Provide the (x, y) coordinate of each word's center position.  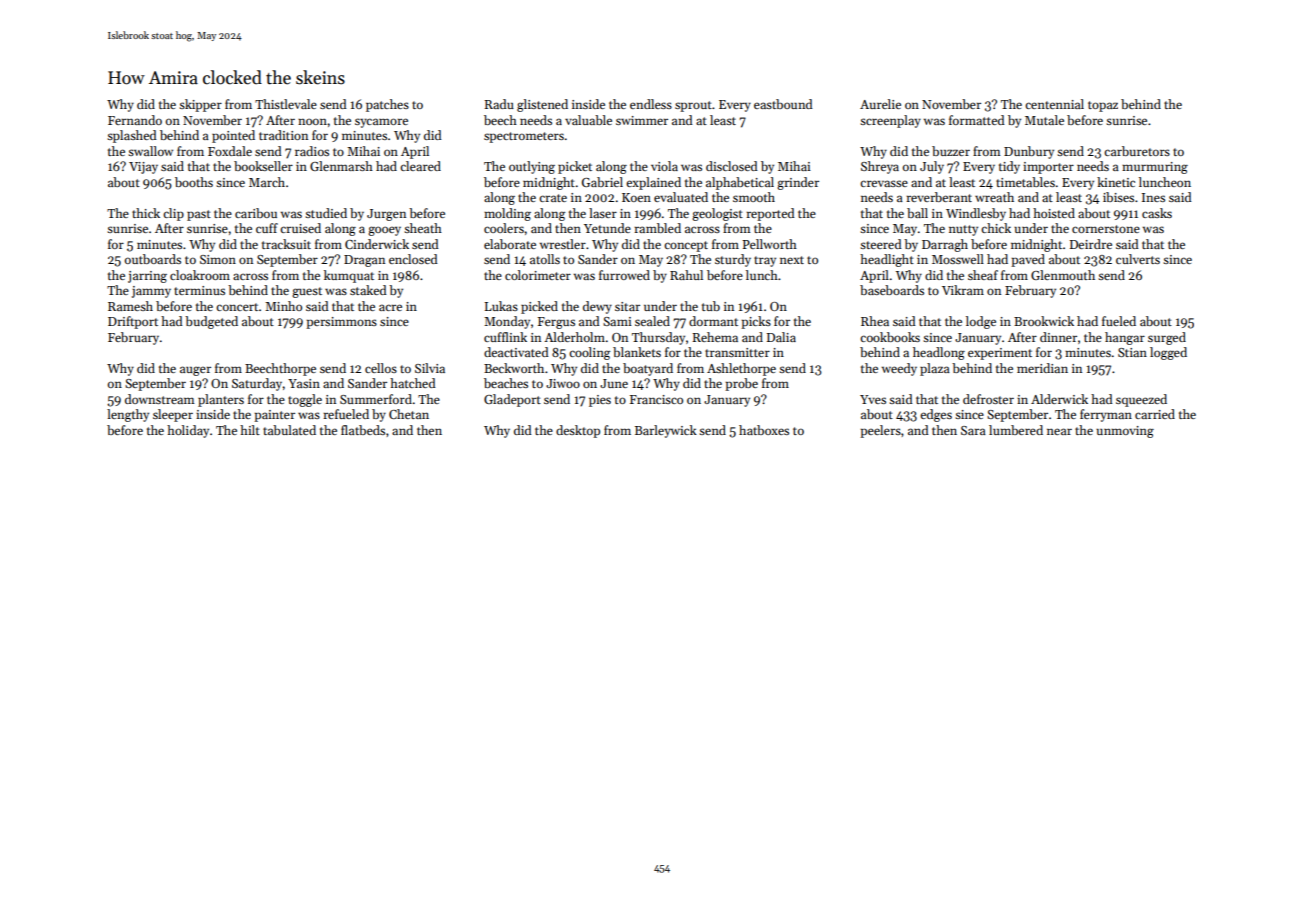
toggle (305, 400)
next (792, 260)
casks (1157, 213)
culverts (1138, 259)
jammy (151, 292)
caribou (256, 213)
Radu (499, 104)
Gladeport (512, 400)
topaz (1103, 106)
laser (603, 213)
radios (312, 151)
